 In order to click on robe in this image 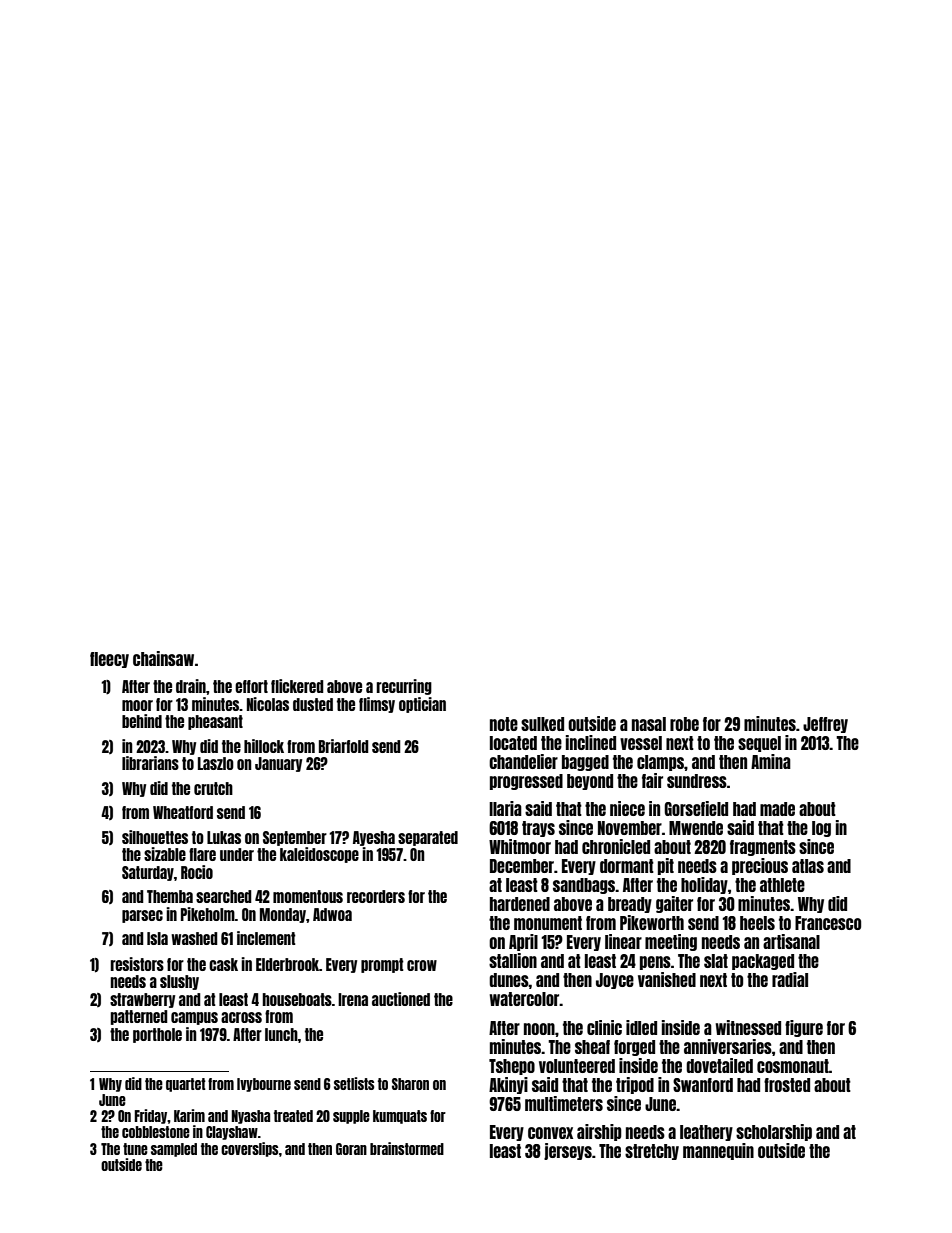, I will do `click(684, 724)`.
